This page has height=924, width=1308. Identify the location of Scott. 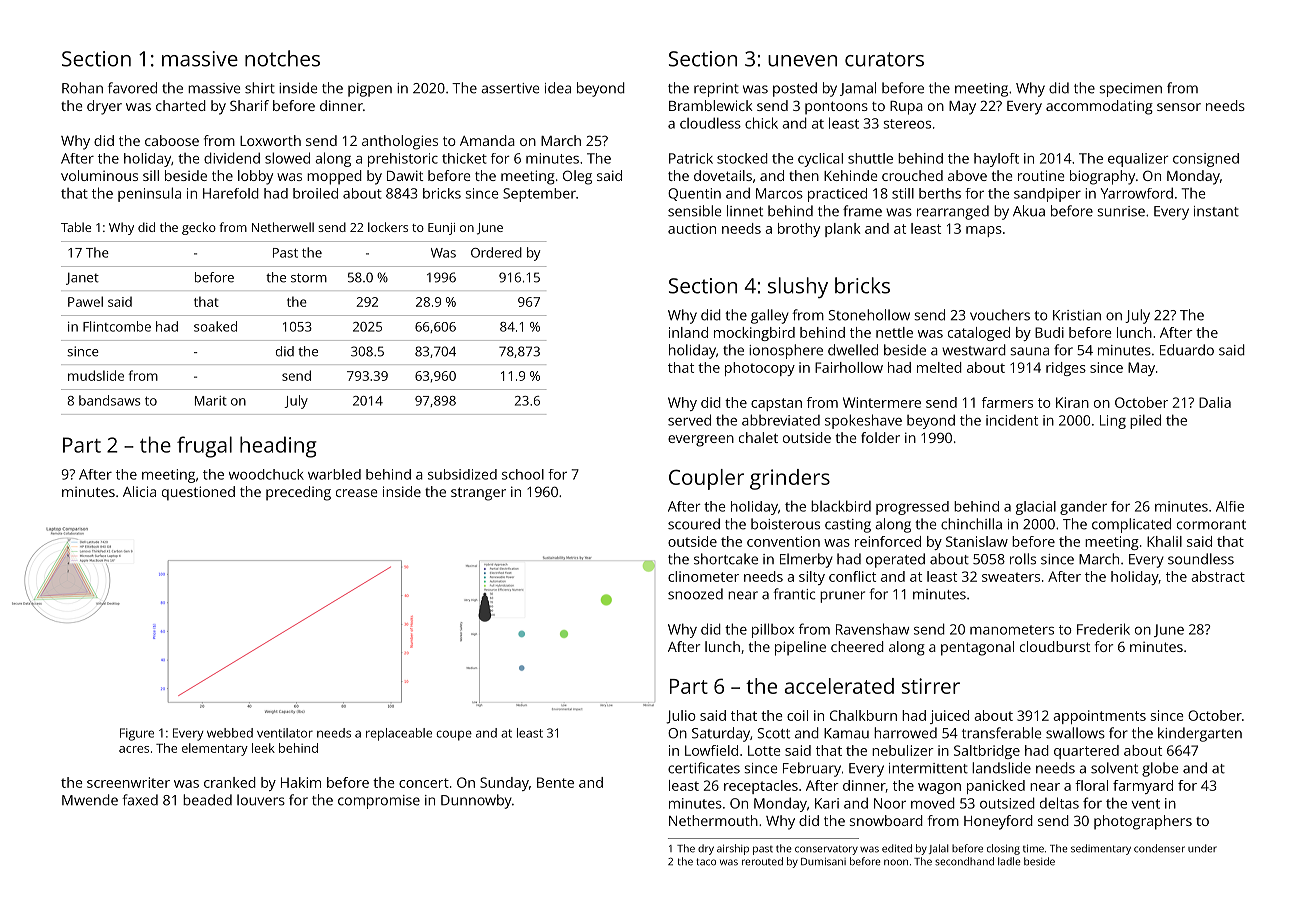
(773, 733).
